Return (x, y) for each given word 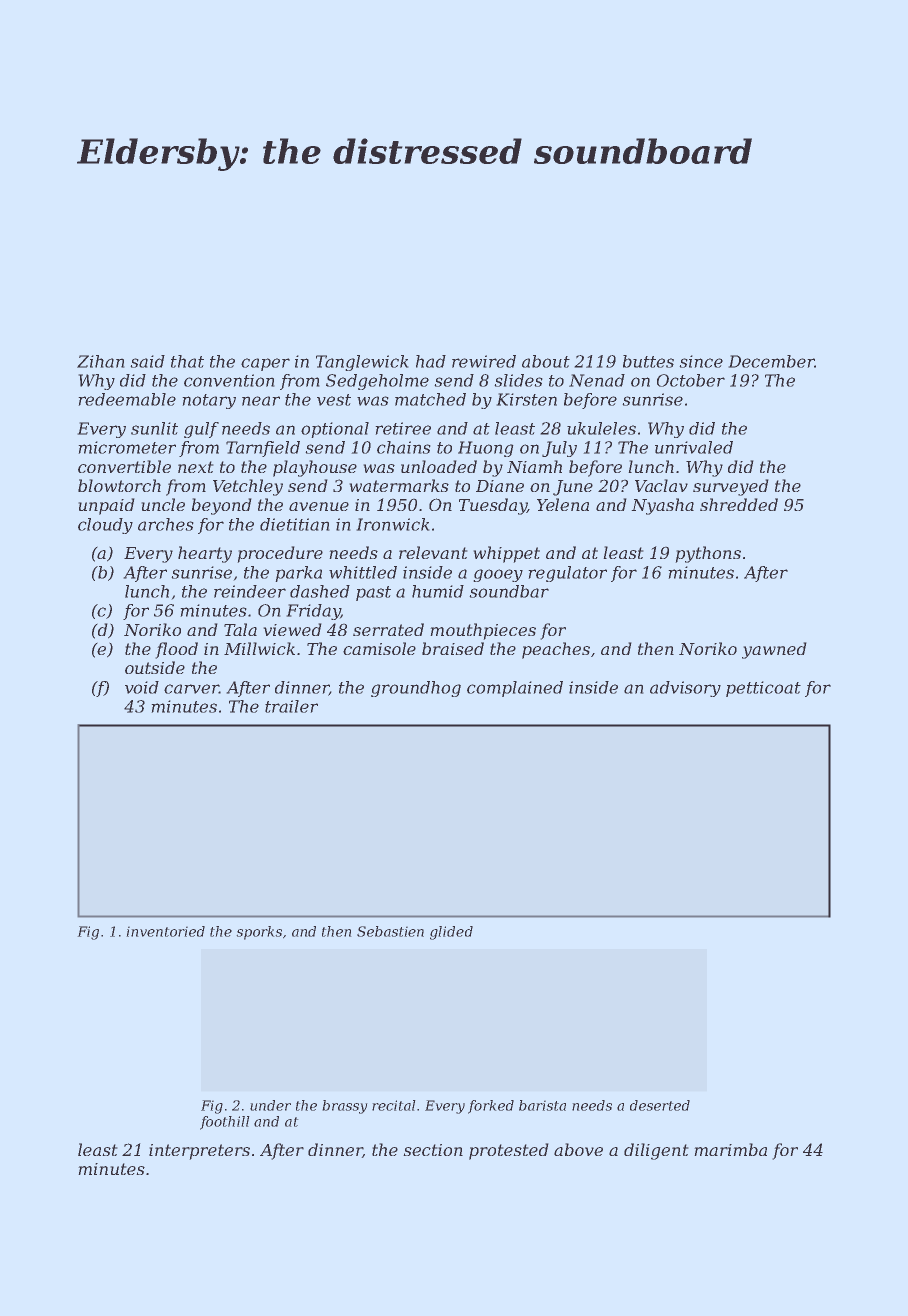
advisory (685, 689)
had (431, 361)
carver (191, 689)
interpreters (199, 1152)
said (147, 361)
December (771, 361)
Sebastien (390, 931)
